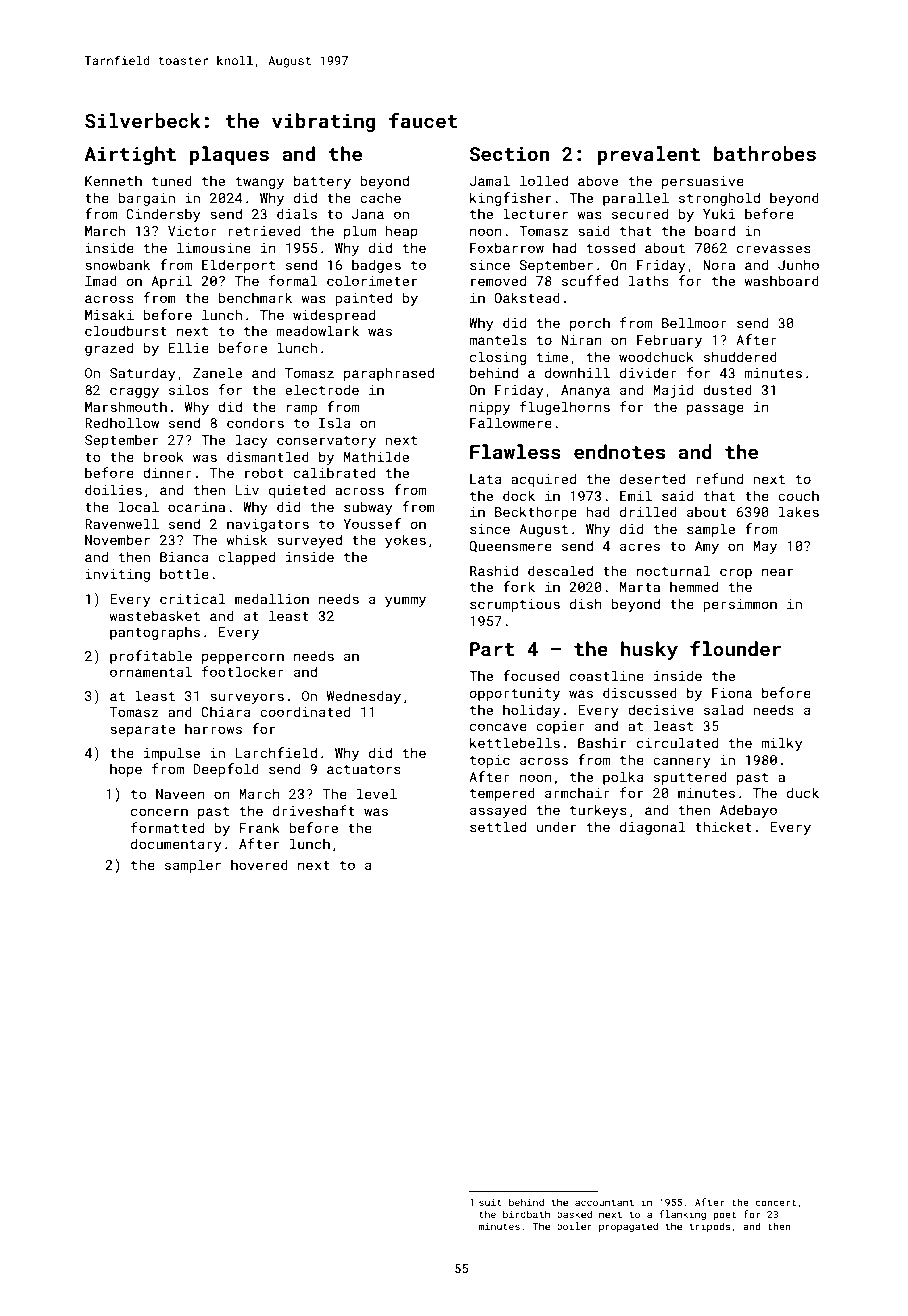 This image has width=908, height=1316. What do you see at coordinates (117, 575) in the image?
I see `inviting` at bounding box center [117, 575].
